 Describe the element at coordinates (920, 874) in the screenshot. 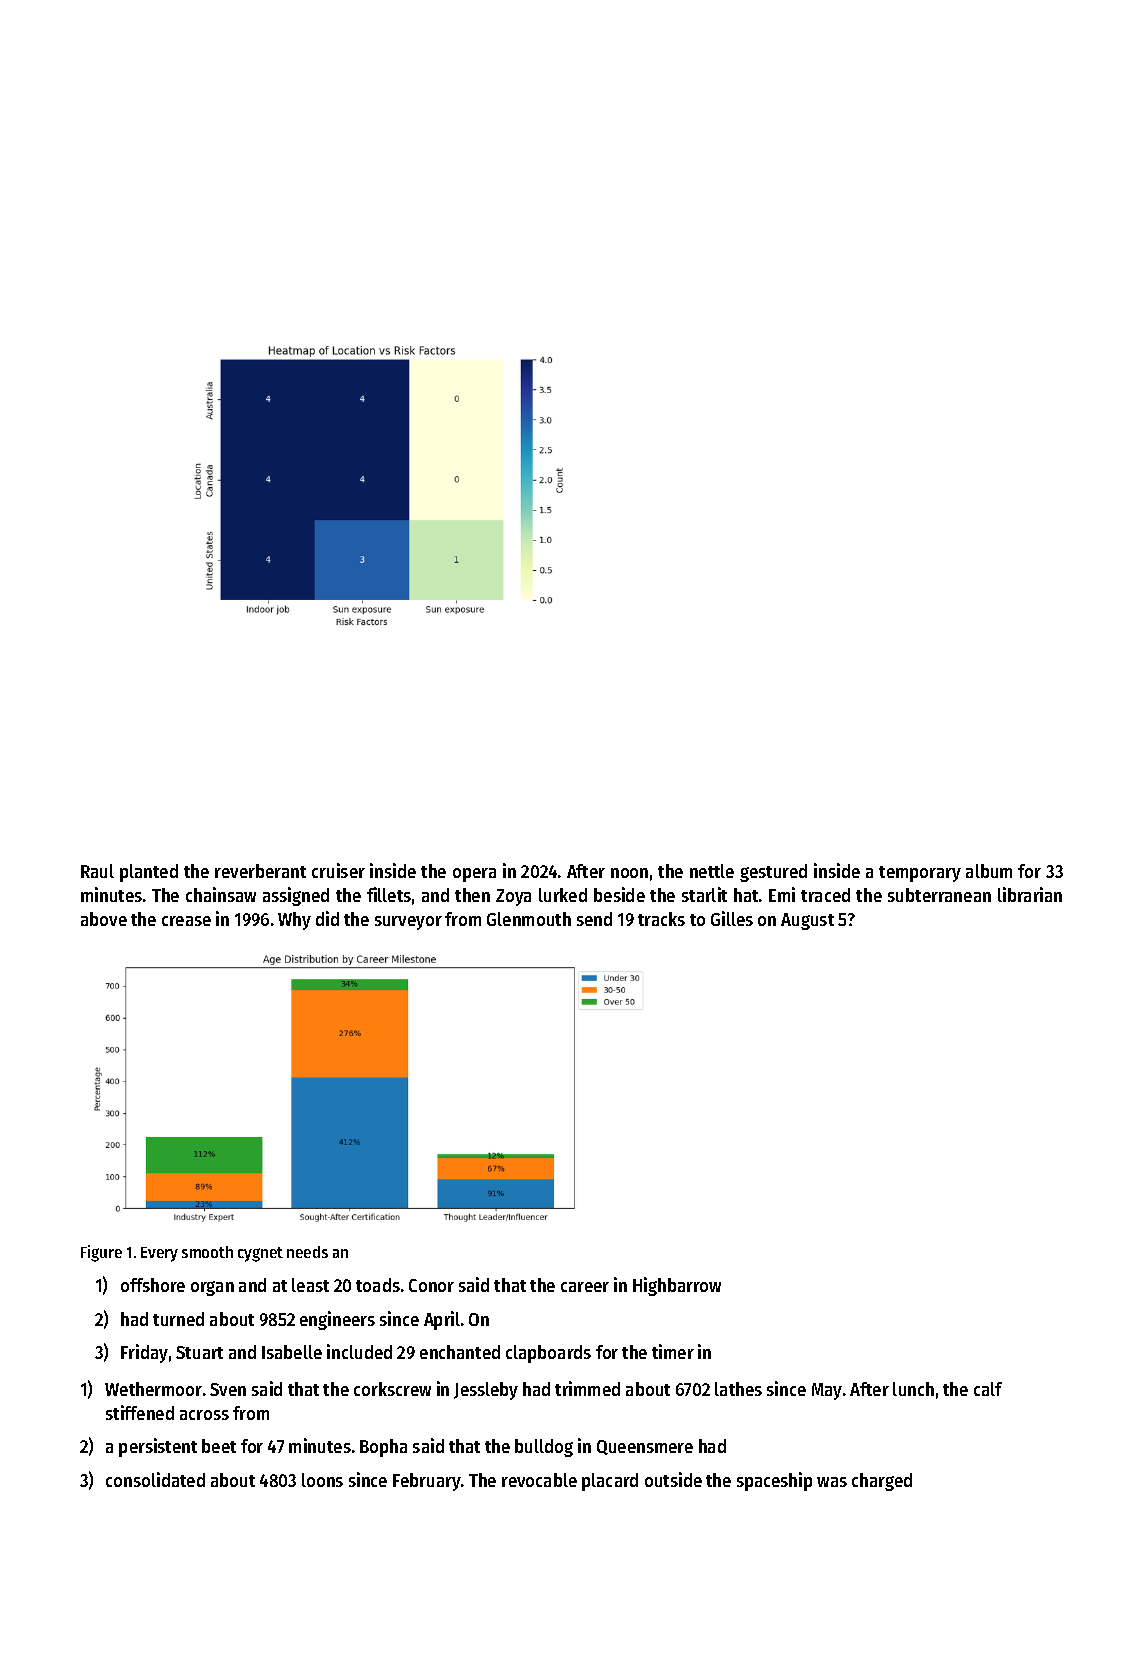

I see `temporary` at that location.
